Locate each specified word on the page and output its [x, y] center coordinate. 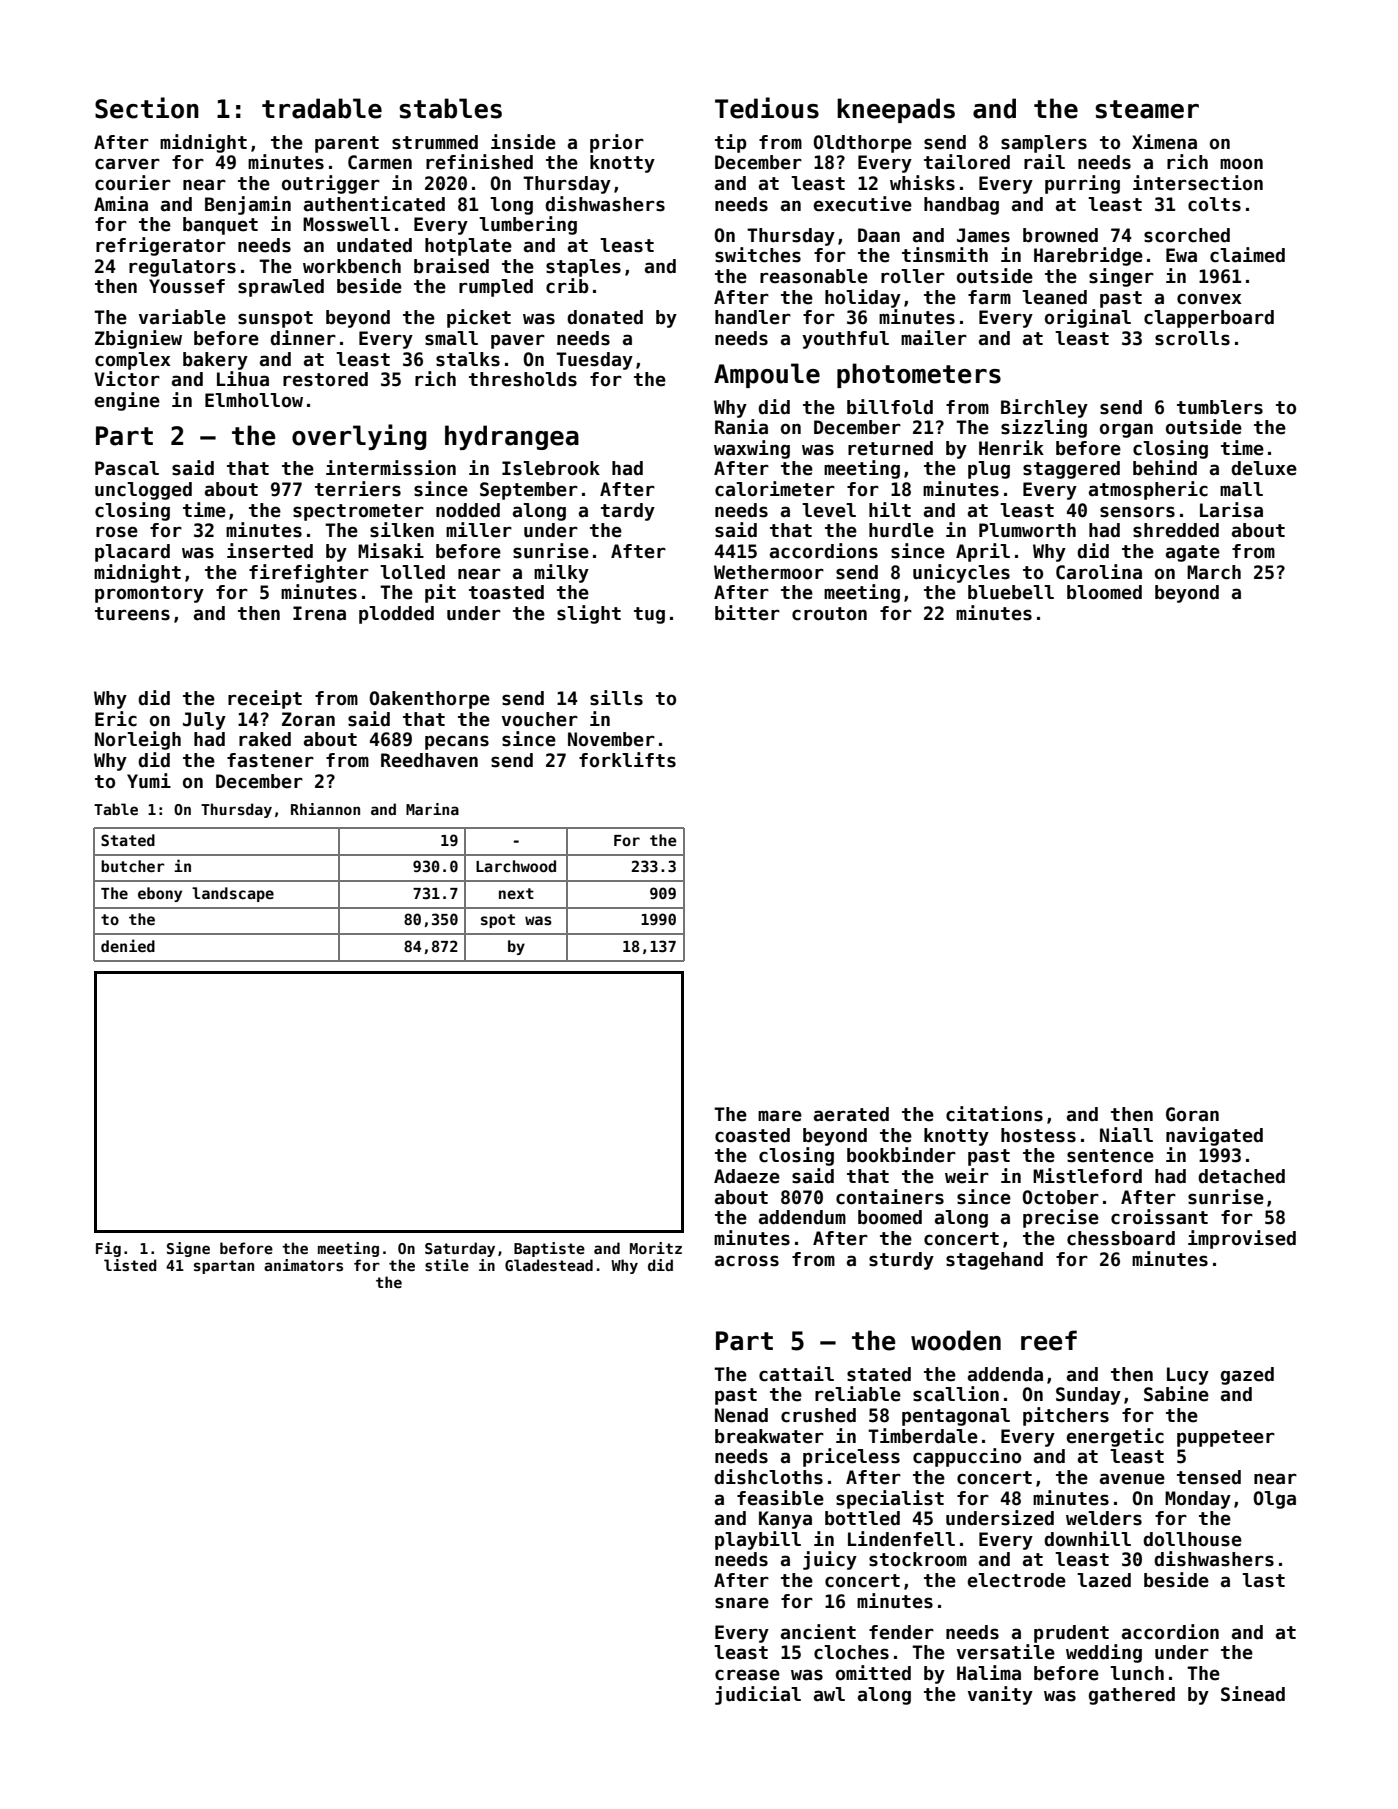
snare [742, 1603]
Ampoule [767, 375]
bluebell [1011, 592]
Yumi [149, 781]
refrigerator [161, 246]
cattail [796, 1374]
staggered [1071, 470]
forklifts [627, 760]
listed [130, 1265]
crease [747, 1675]
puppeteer [1226, 1438]
